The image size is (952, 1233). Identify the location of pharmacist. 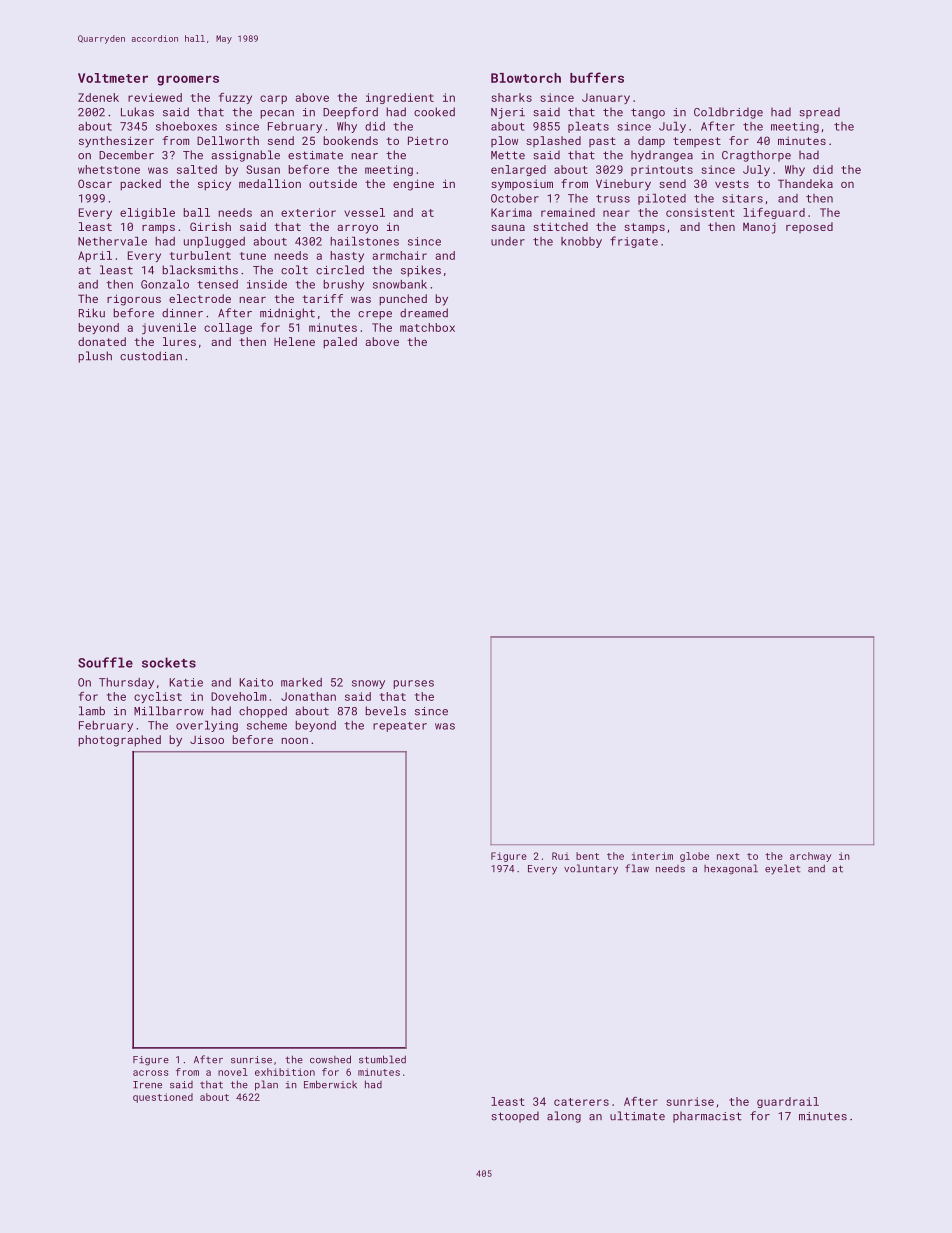
(707, 1117).
